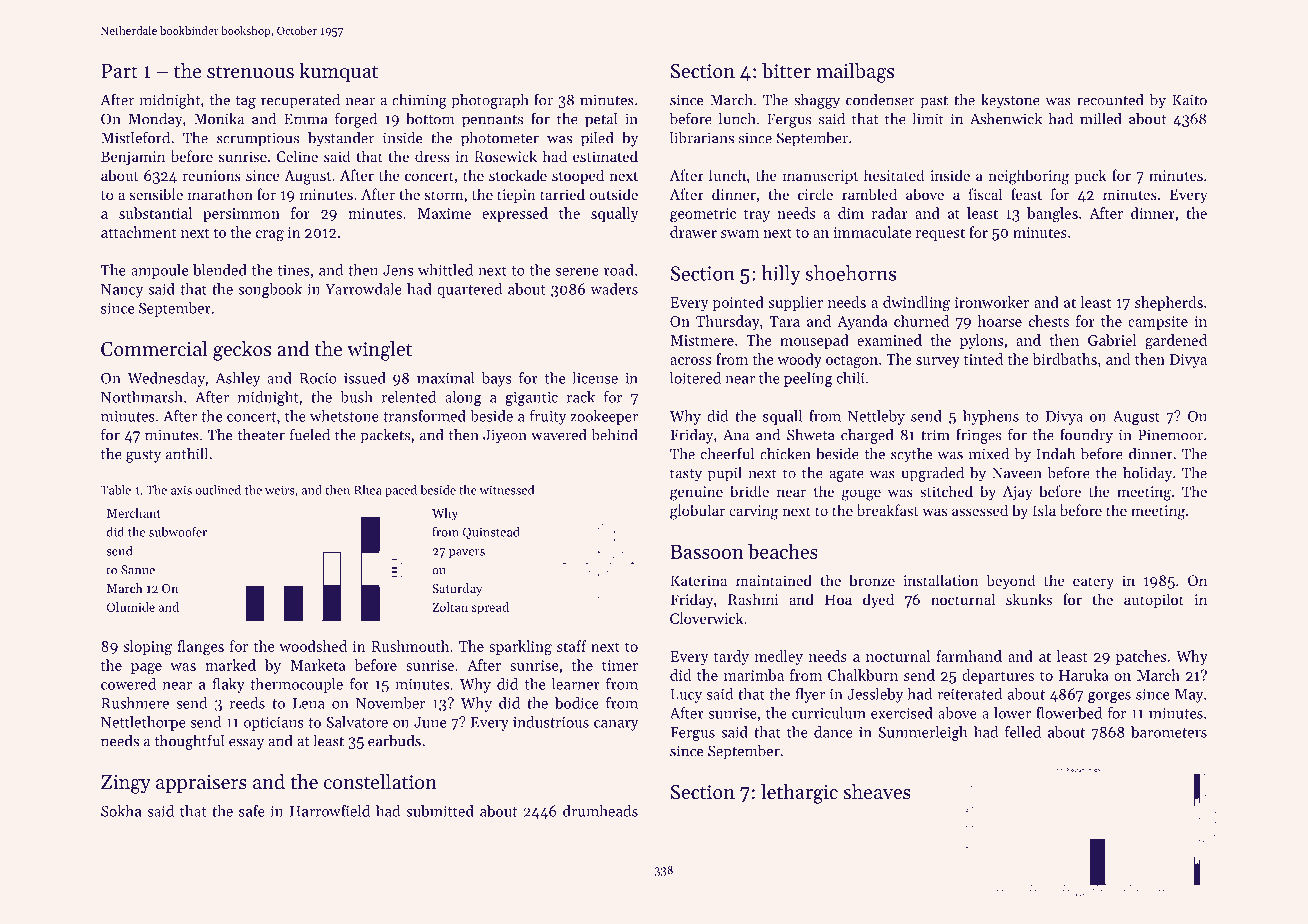  Describe the element at coordinates (338, 73) in the image. I see `kumquat` at that location.
